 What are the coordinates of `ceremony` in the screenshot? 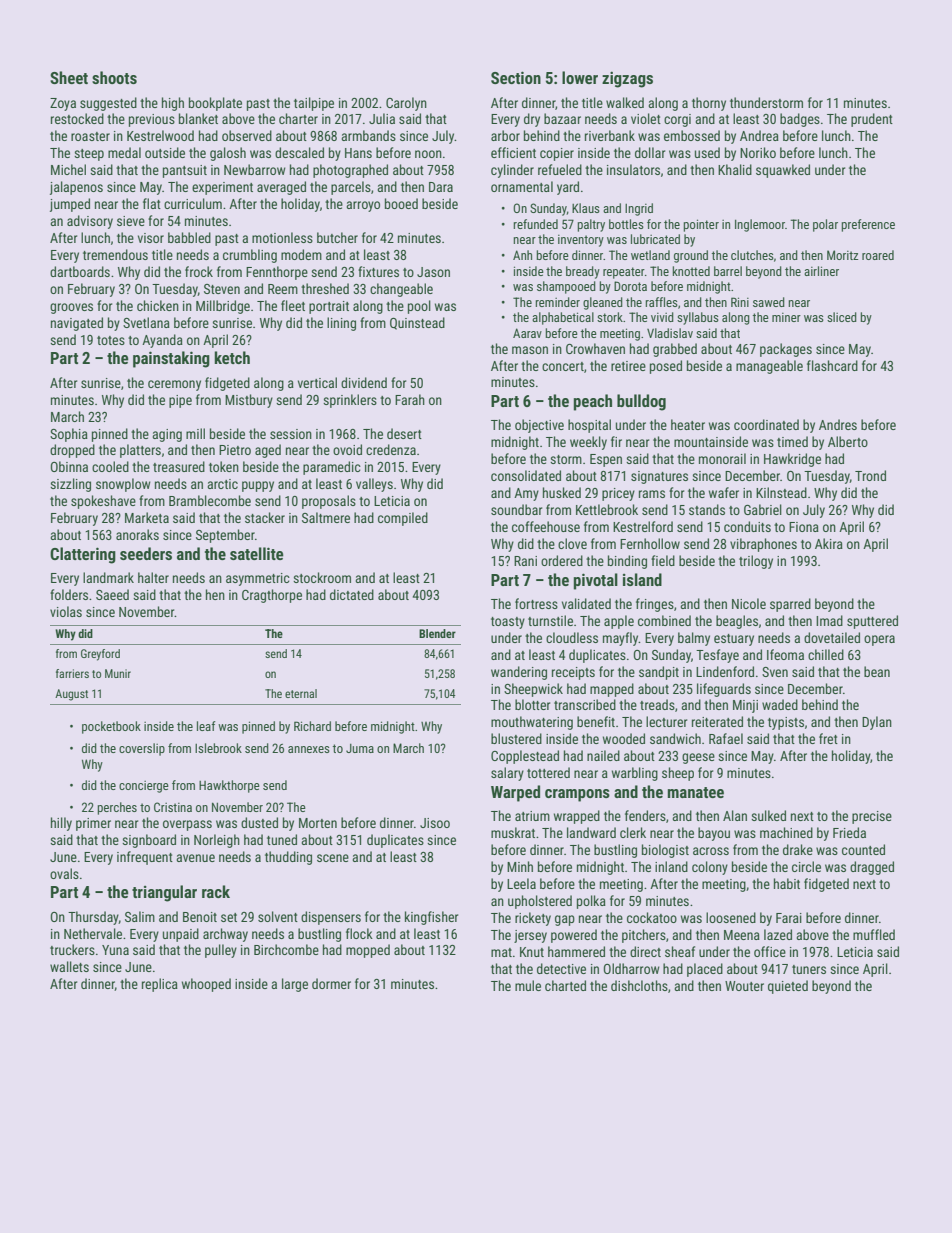 It's located at (174, 385).
